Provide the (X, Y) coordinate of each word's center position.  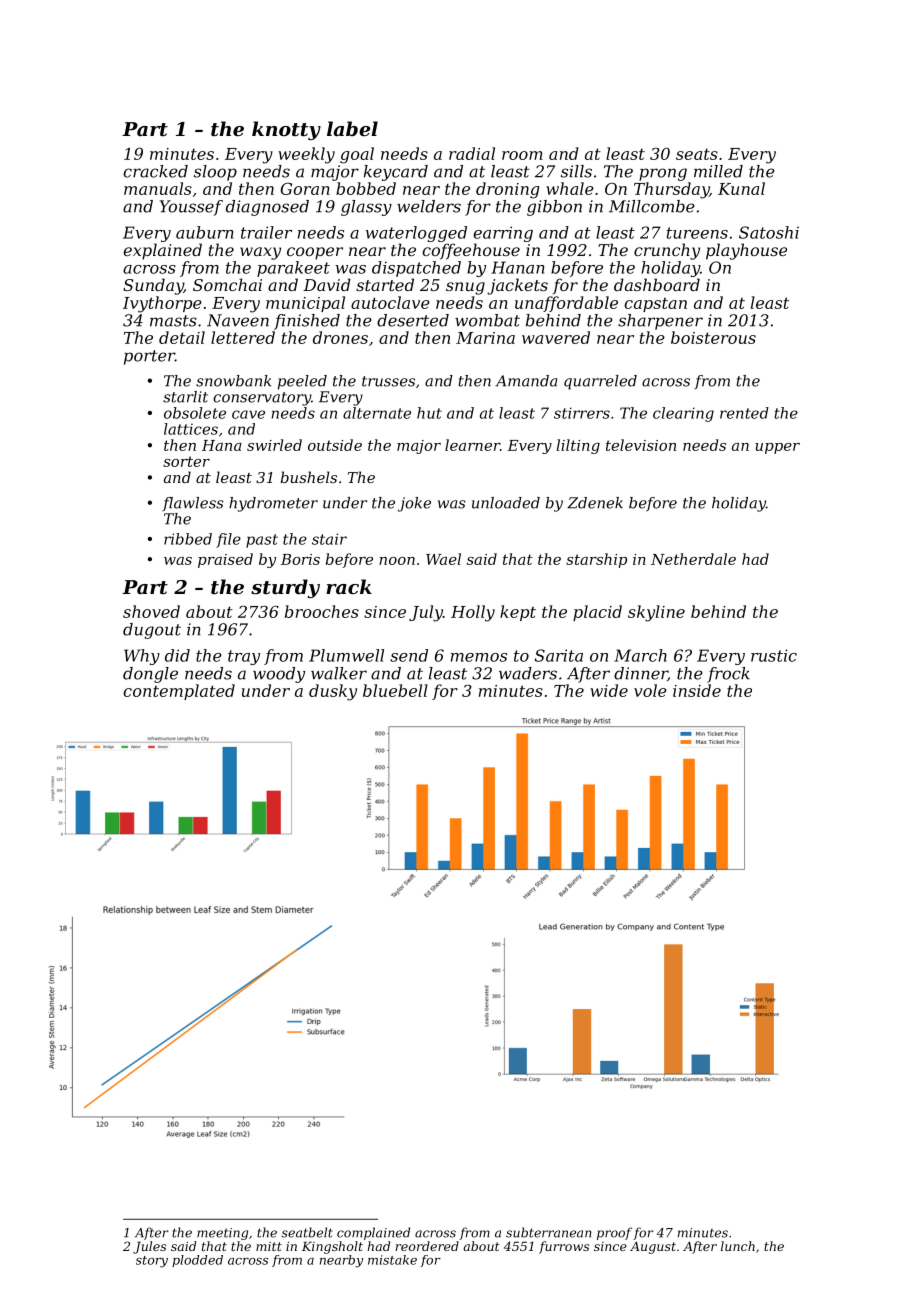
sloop (215, 173)
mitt (269, 1246)
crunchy (667, 251)
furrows (564, 1247)
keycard (396, 173)
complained (373, 1233)
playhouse (746, 251)
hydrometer (273, 504)
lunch (738, 1246)
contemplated (179, 692)
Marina (485, 338)
